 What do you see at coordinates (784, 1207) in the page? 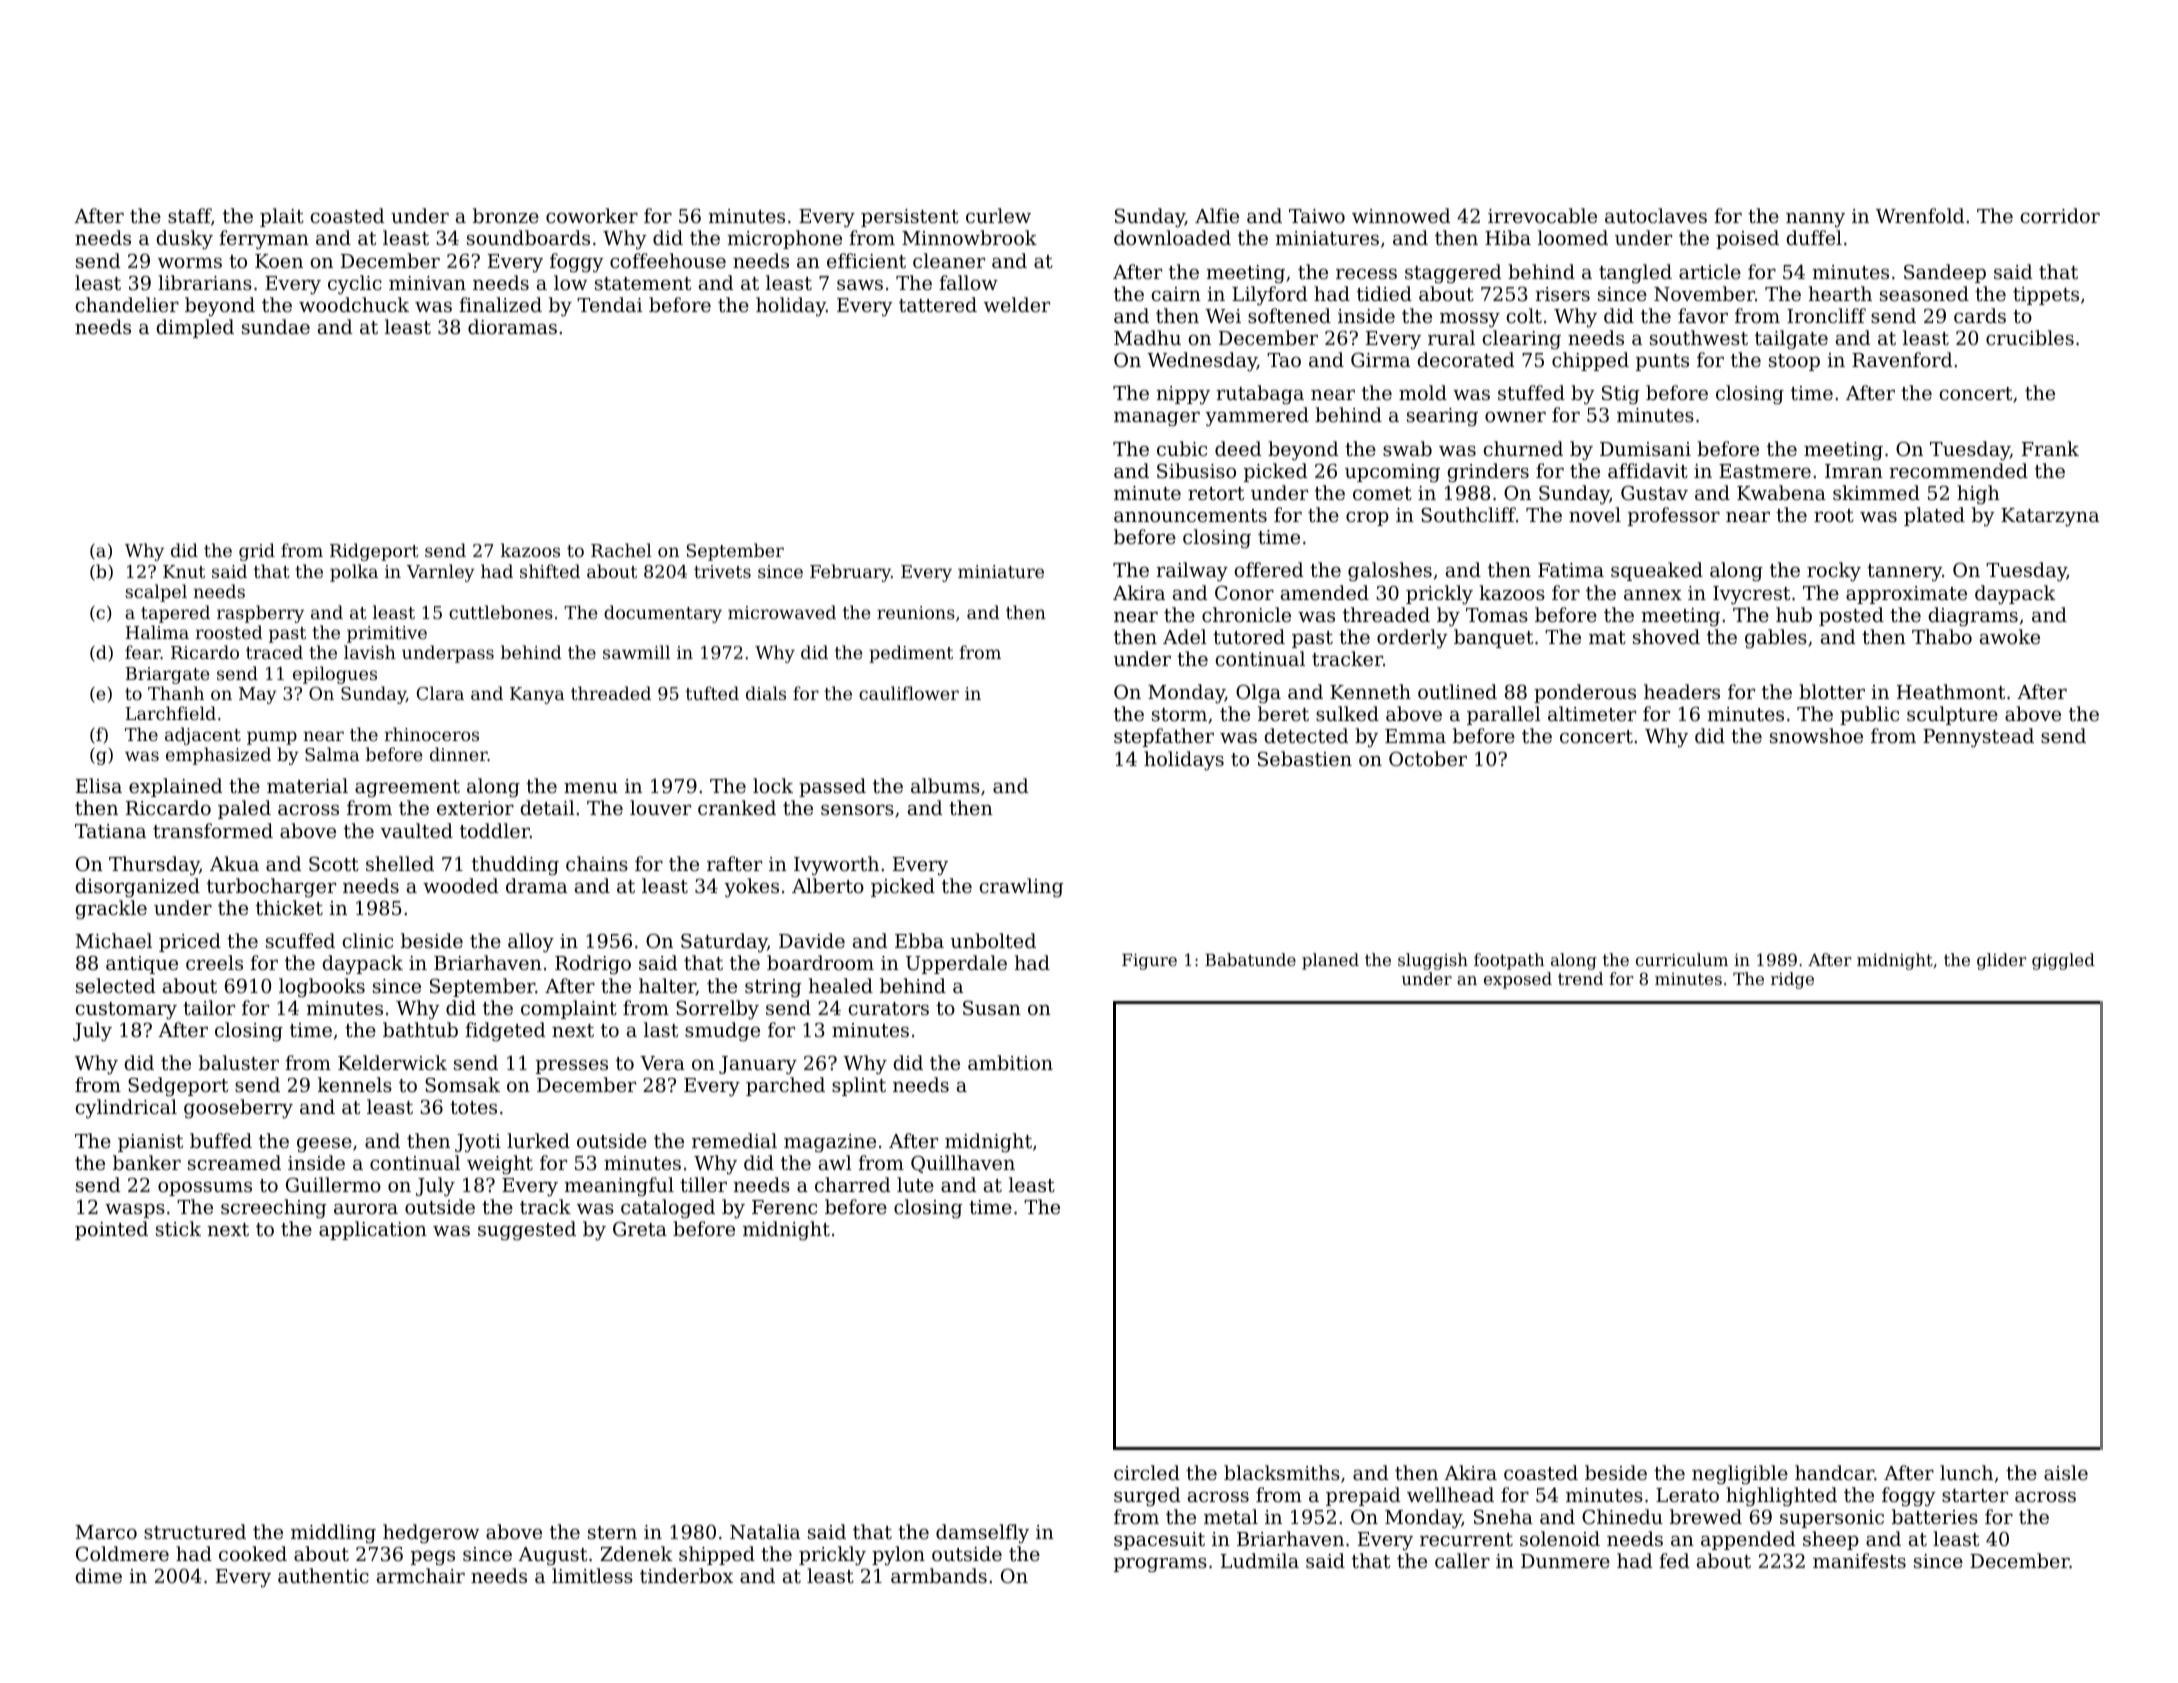
I see `Ferenc` at bounding box center [784, 1207].
